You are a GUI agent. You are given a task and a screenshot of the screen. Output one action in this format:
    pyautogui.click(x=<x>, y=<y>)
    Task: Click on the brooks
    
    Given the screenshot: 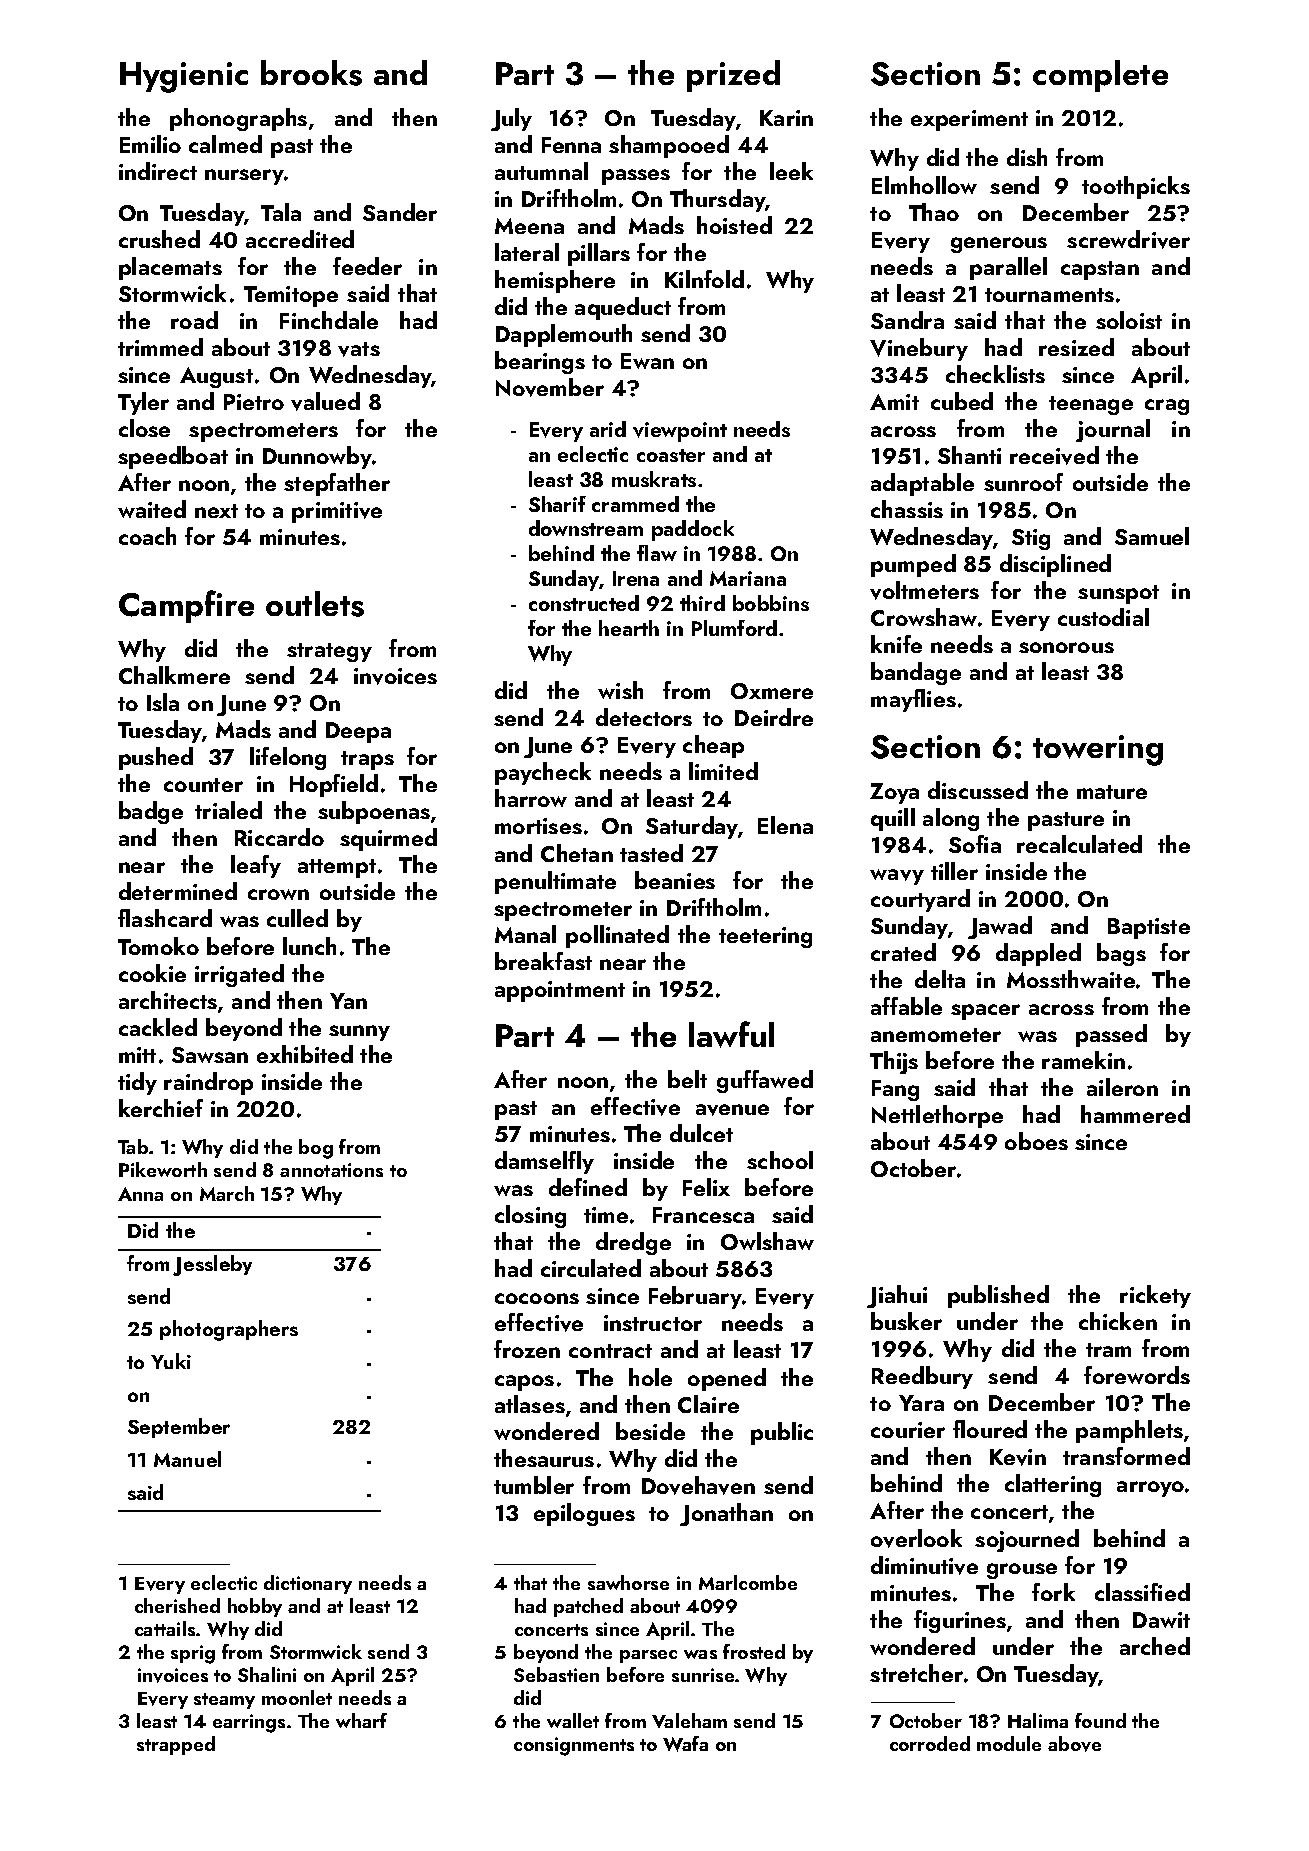 What is the action you would take?
    pyautogui.click(x=311, y=73)
